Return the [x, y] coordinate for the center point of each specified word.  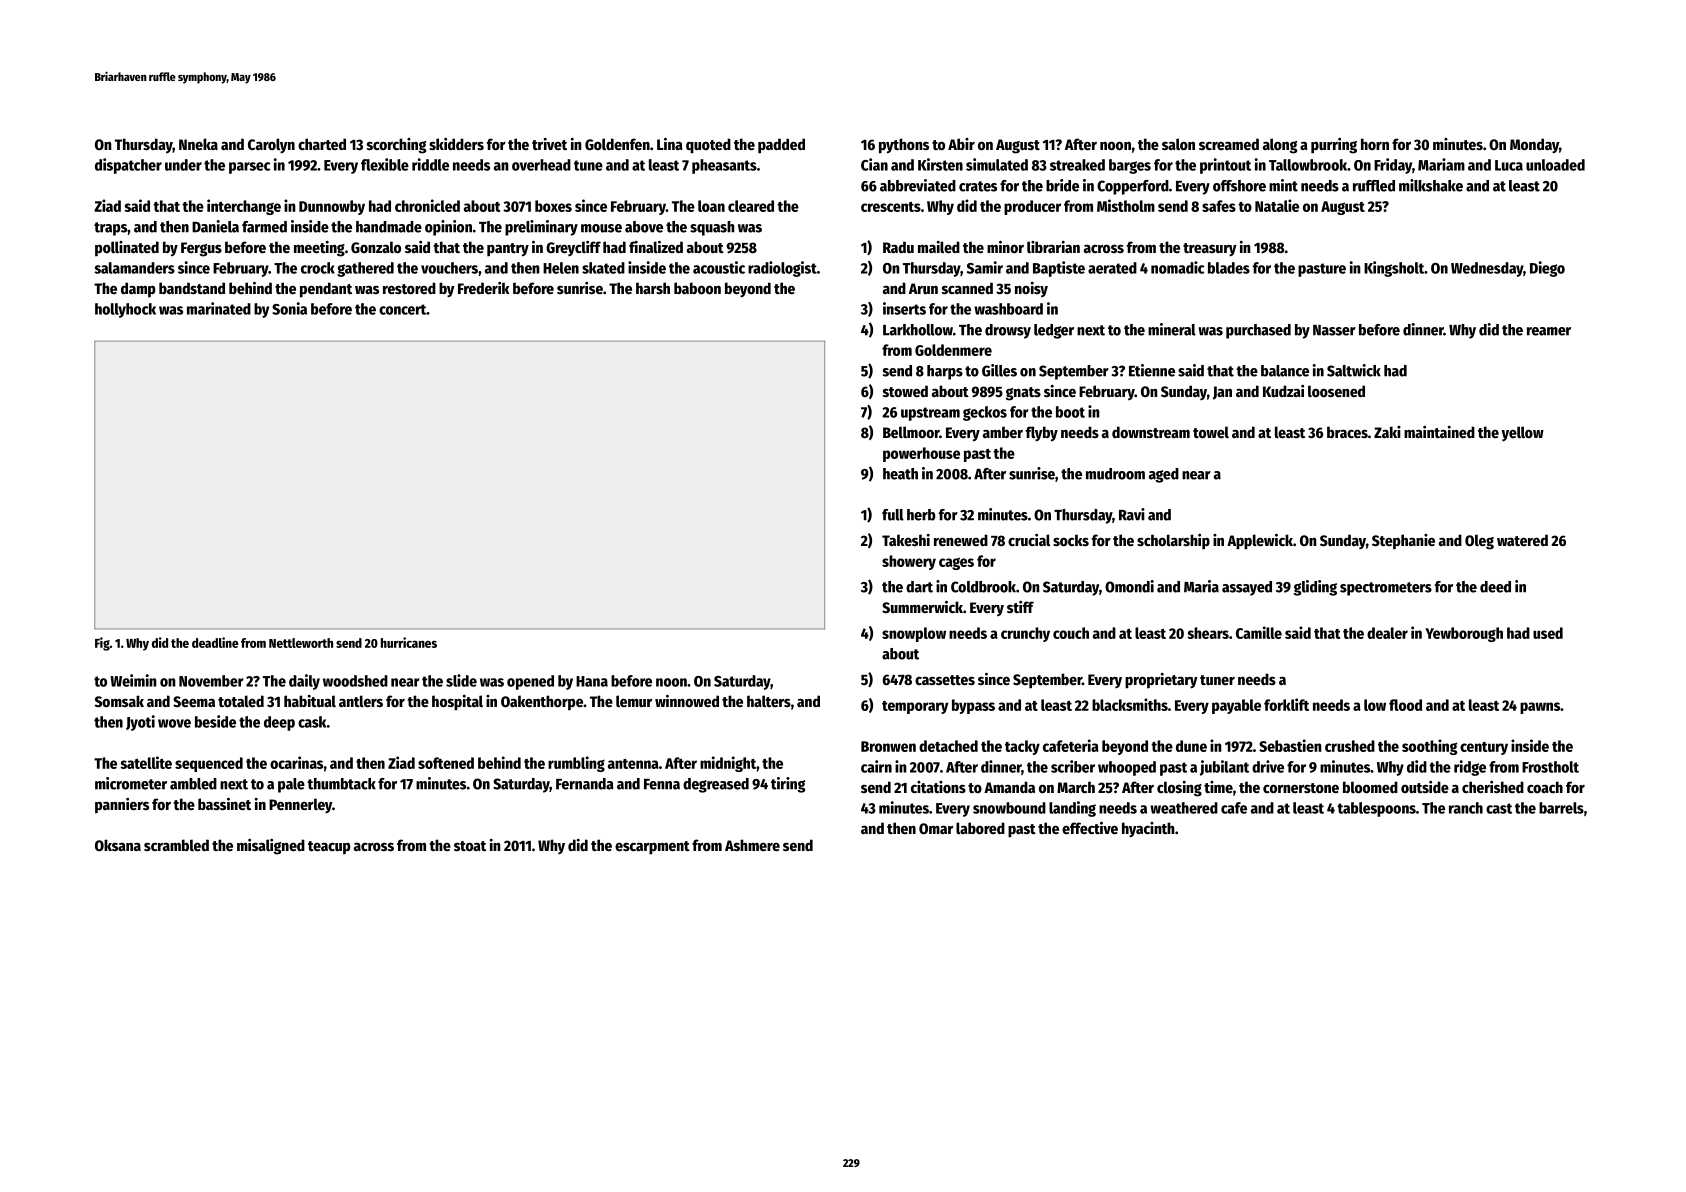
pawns [1540, 708]
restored [409, 288]
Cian [874, 164]
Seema [194, 701]
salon [1178, 144]
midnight [728, 764]
